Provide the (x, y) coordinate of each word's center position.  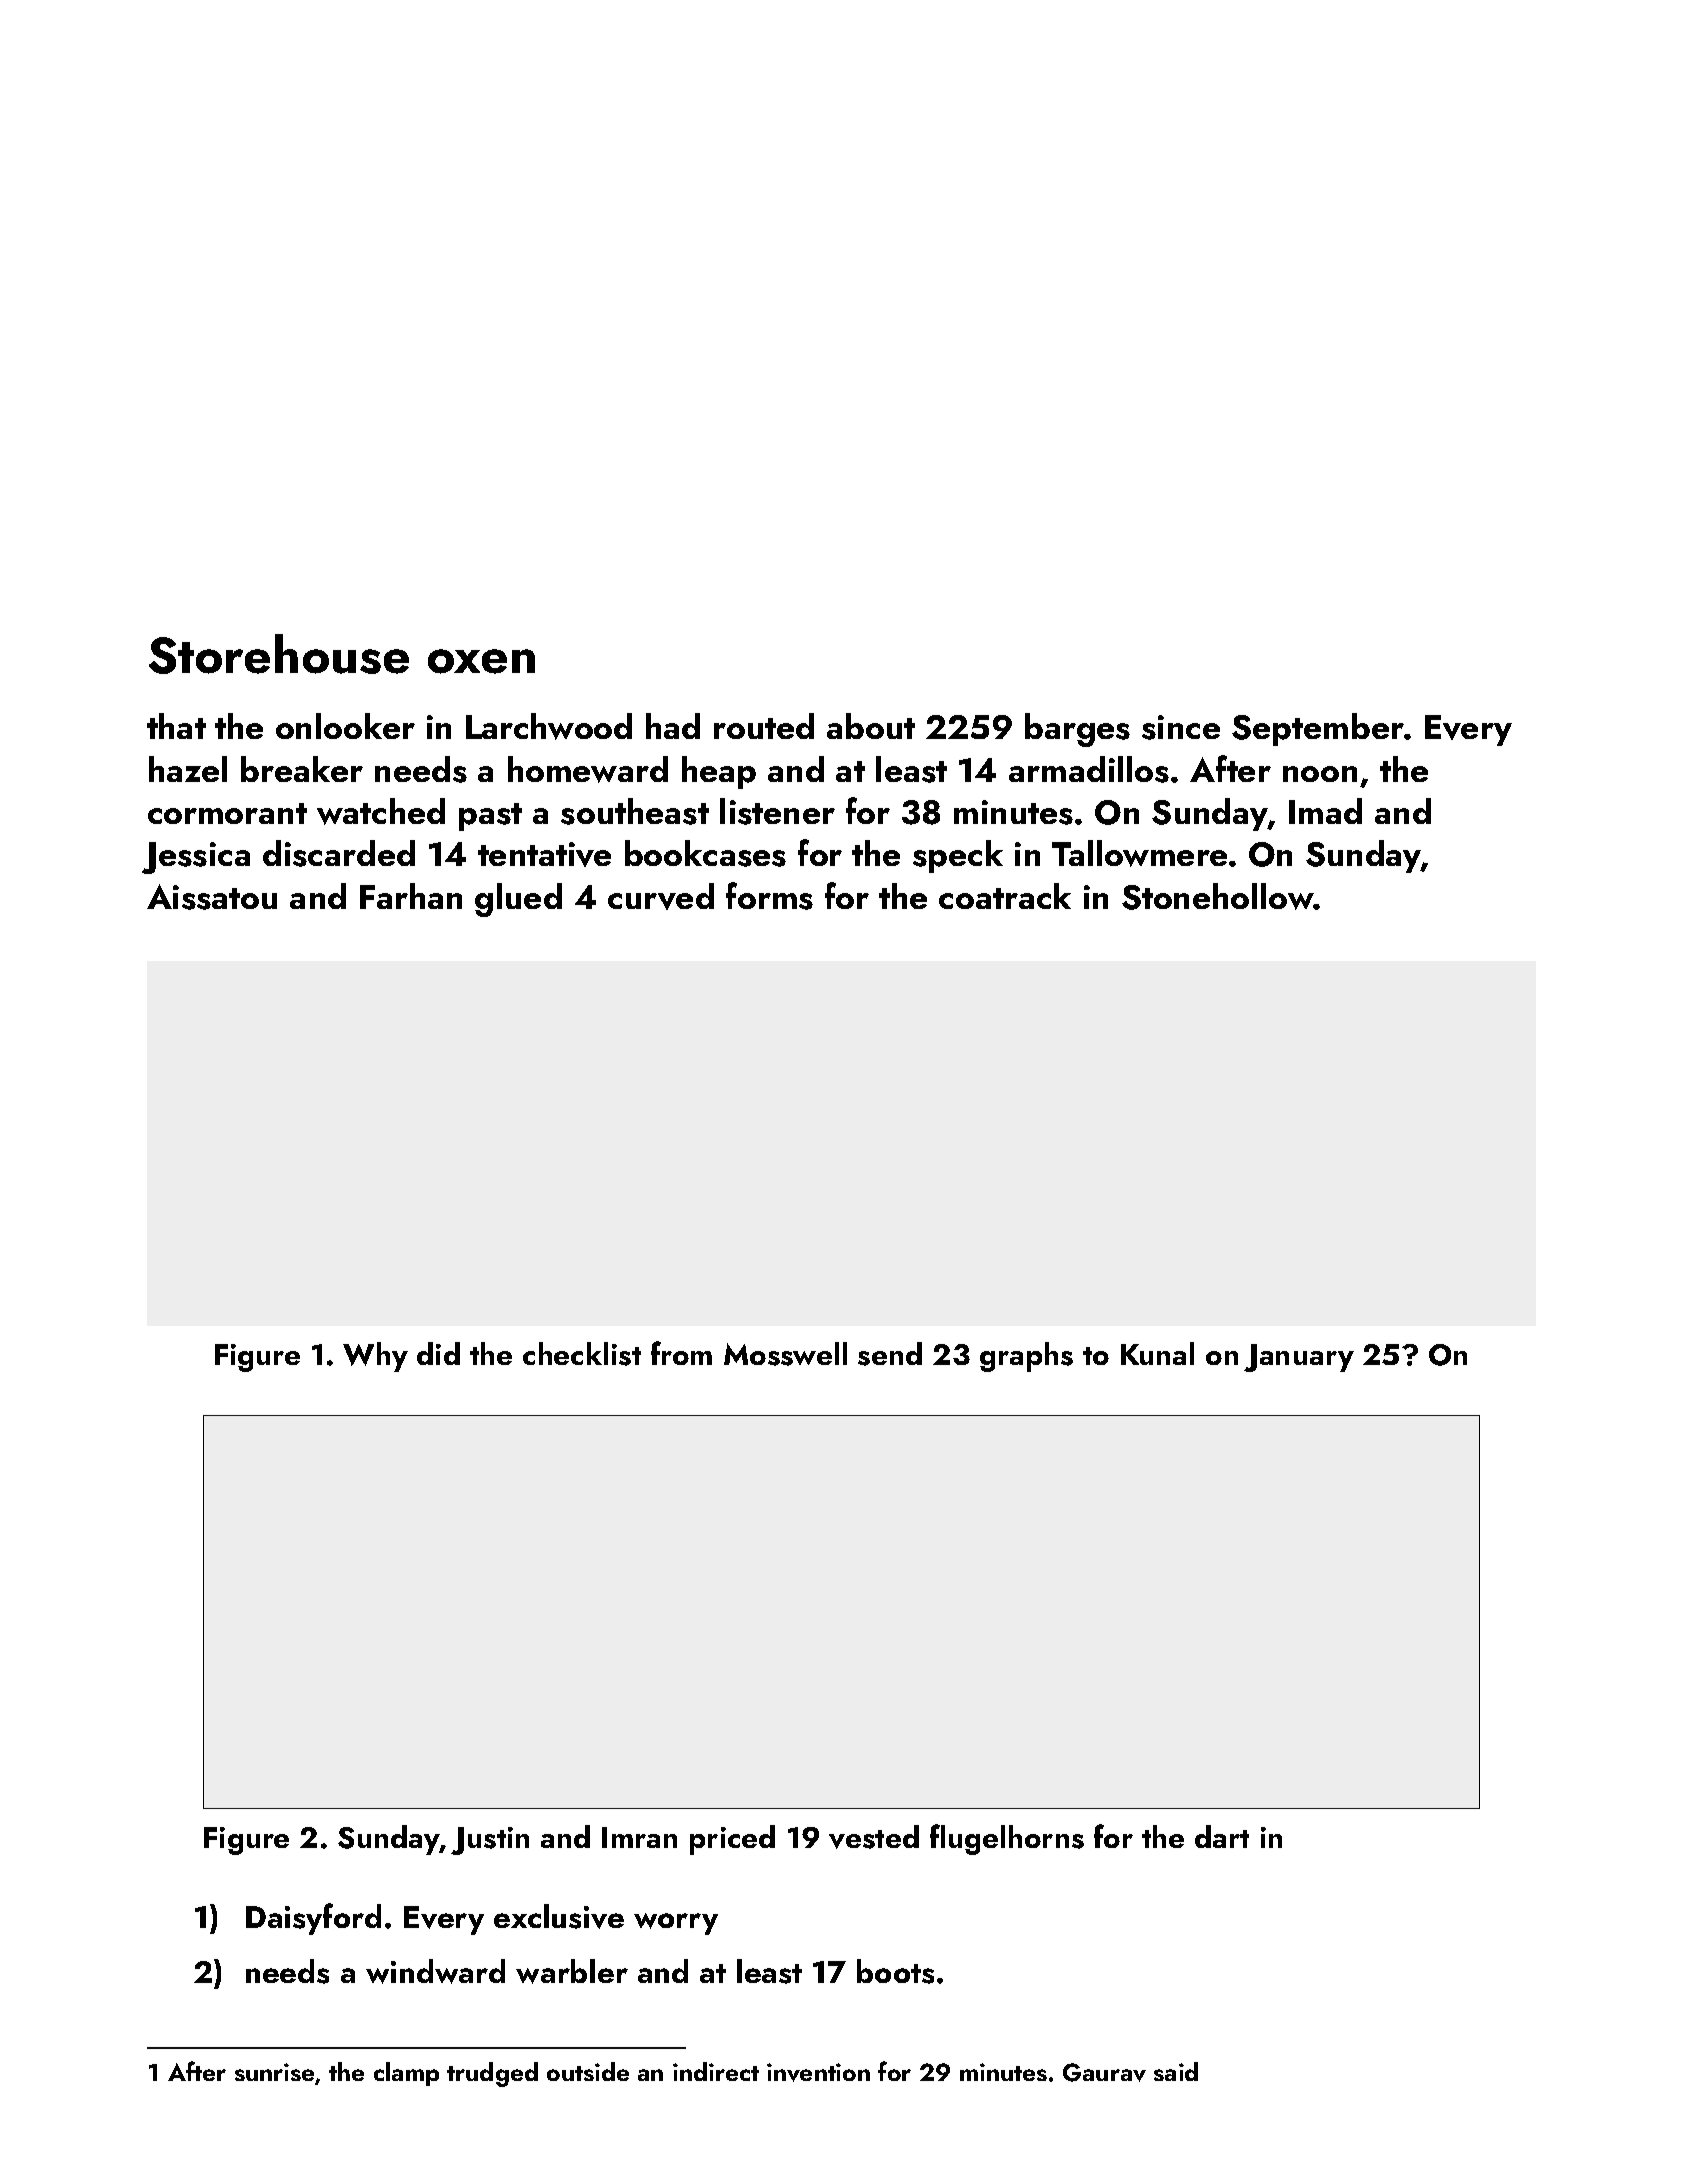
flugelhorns (1007, 1839)
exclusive (559, 1916)
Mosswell (785, 1354)
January (1299, 1358)
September (1318, 729)
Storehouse (279, 654)
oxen (481, 661)
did (438, 1353)
